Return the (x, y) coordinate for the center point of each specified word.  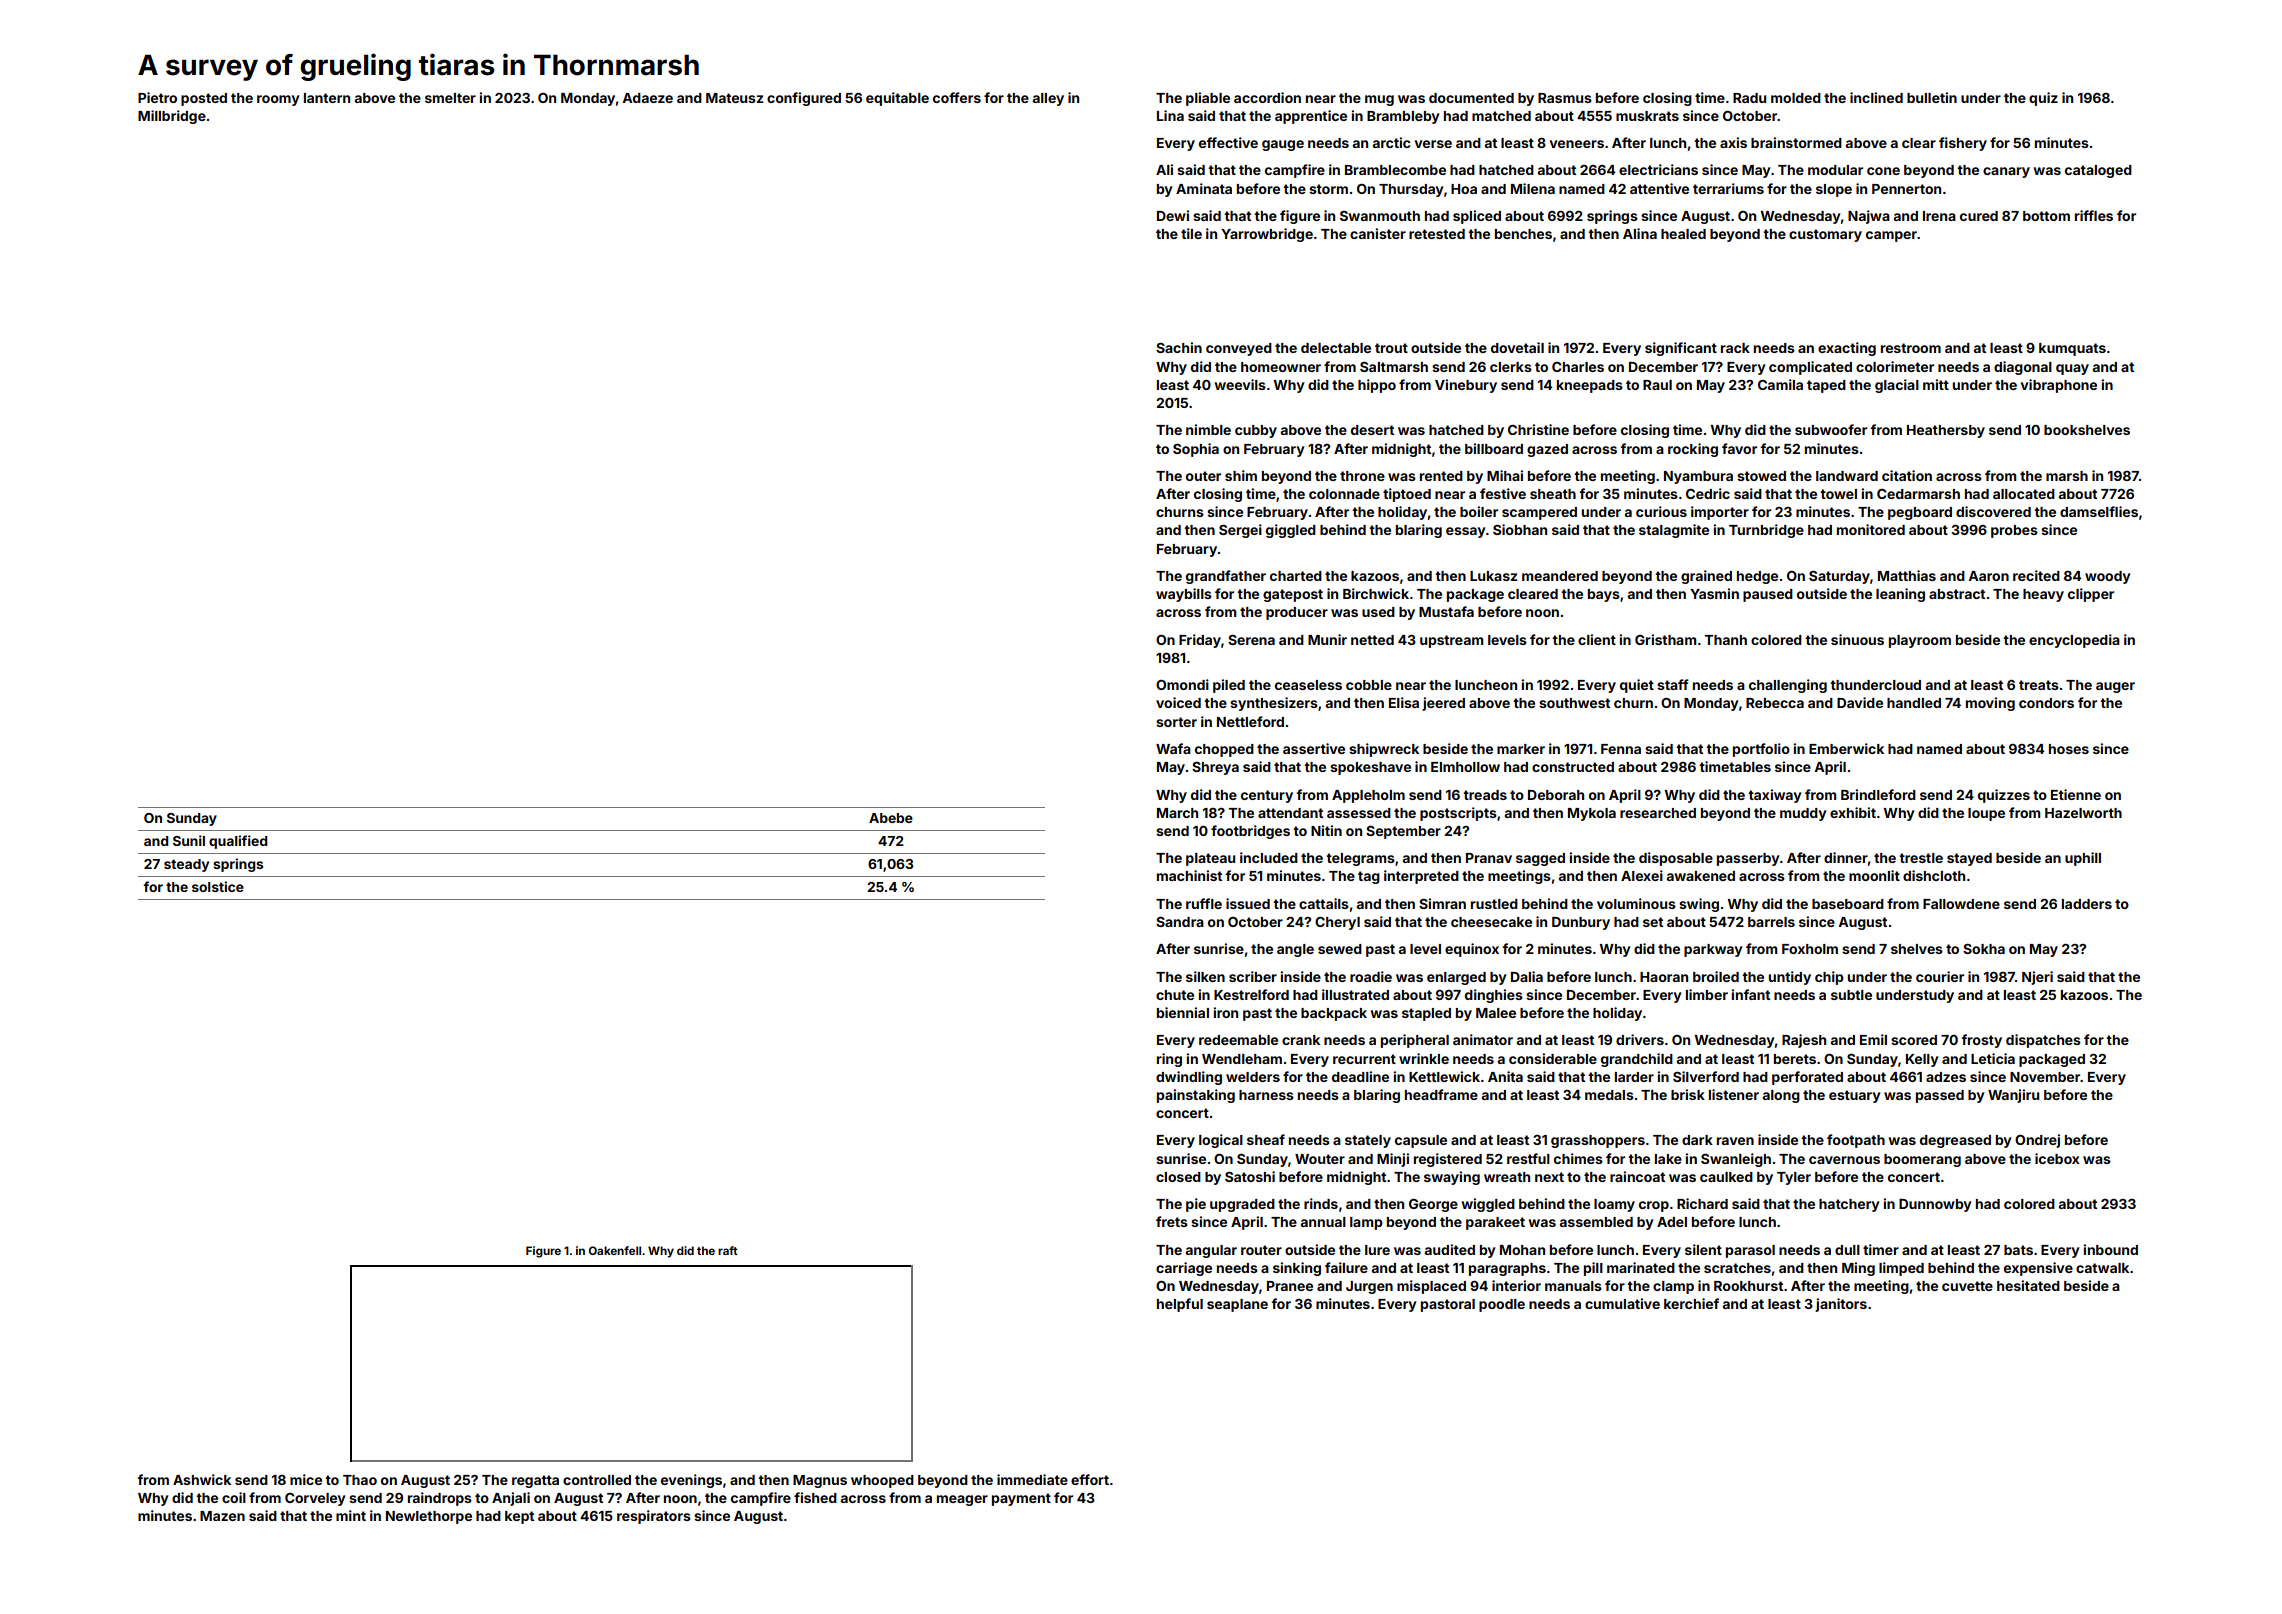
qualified (238, 842)
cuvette (1967, 1286)
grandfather (1226, 577)
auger (2115, 687)
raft (728, 1250)
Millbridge (172, 117)
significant (1681, 349)
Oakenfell (615, 1250)
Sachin (1179, 347)
